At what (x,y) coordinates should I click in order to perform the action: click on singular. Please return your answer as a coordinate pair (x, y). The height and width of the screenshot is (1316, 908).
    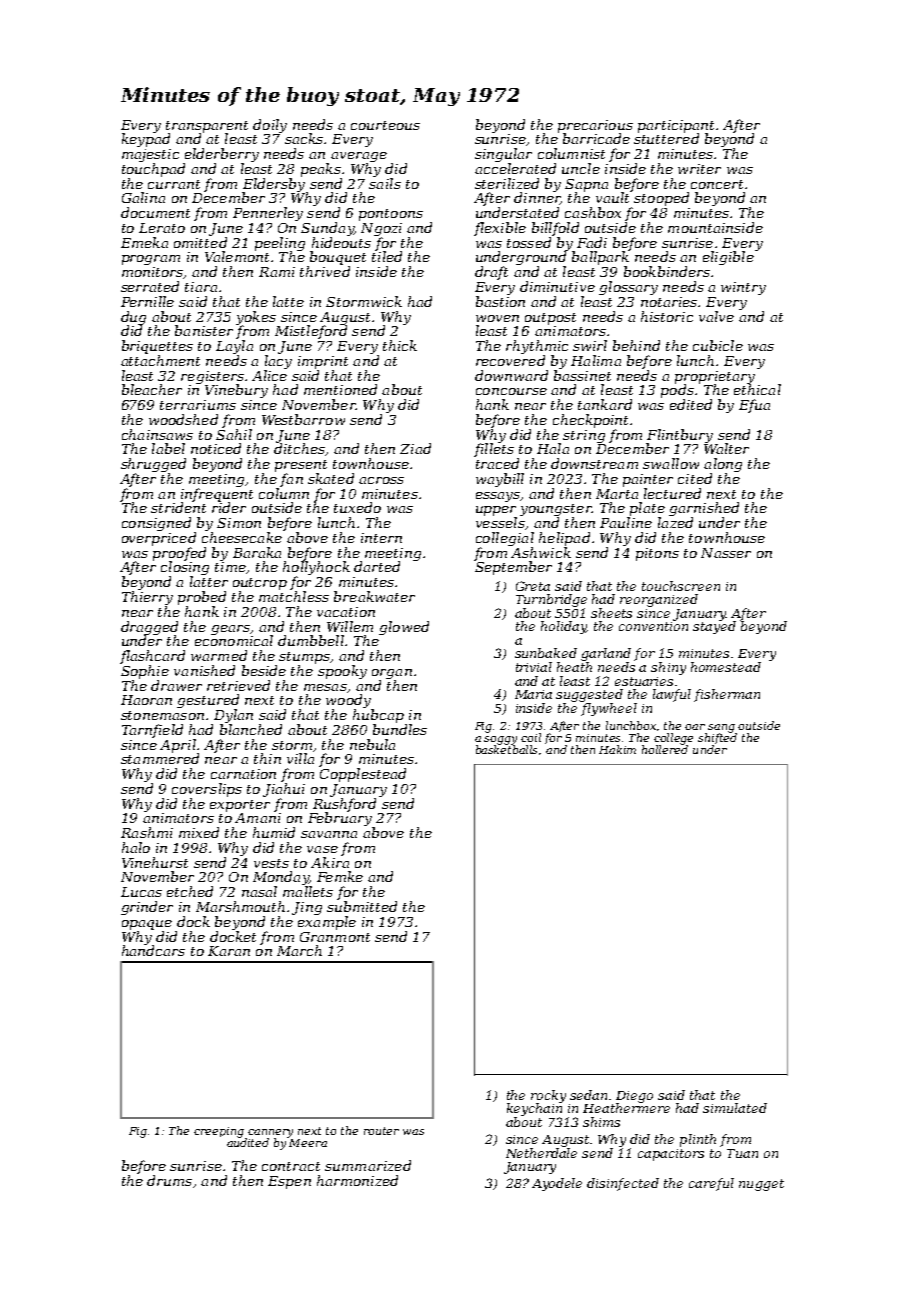
    Looking at the image, I should click on (503, 155).
